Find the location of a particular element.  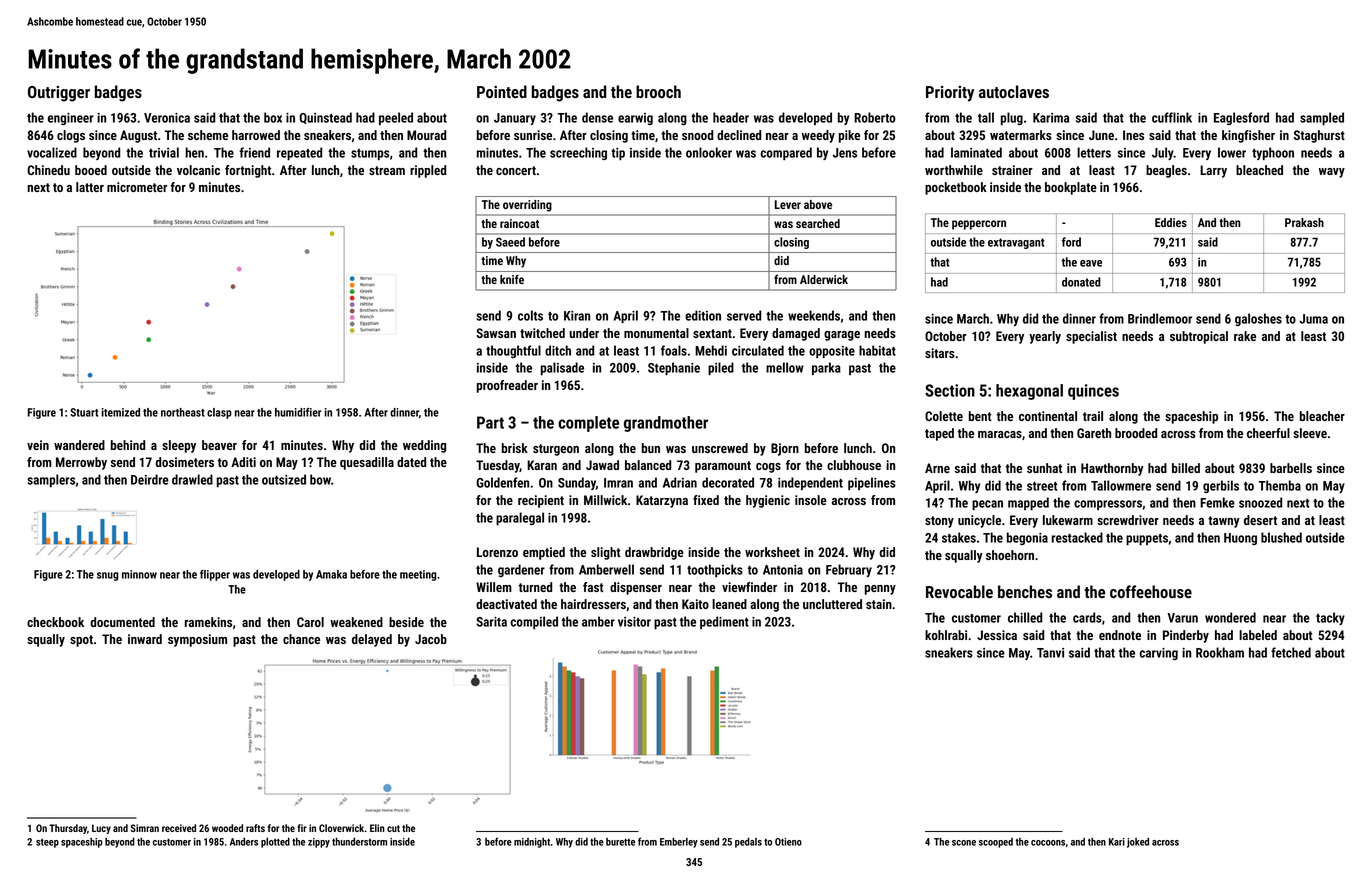

wavy is located at coordinates (1332, 173).
